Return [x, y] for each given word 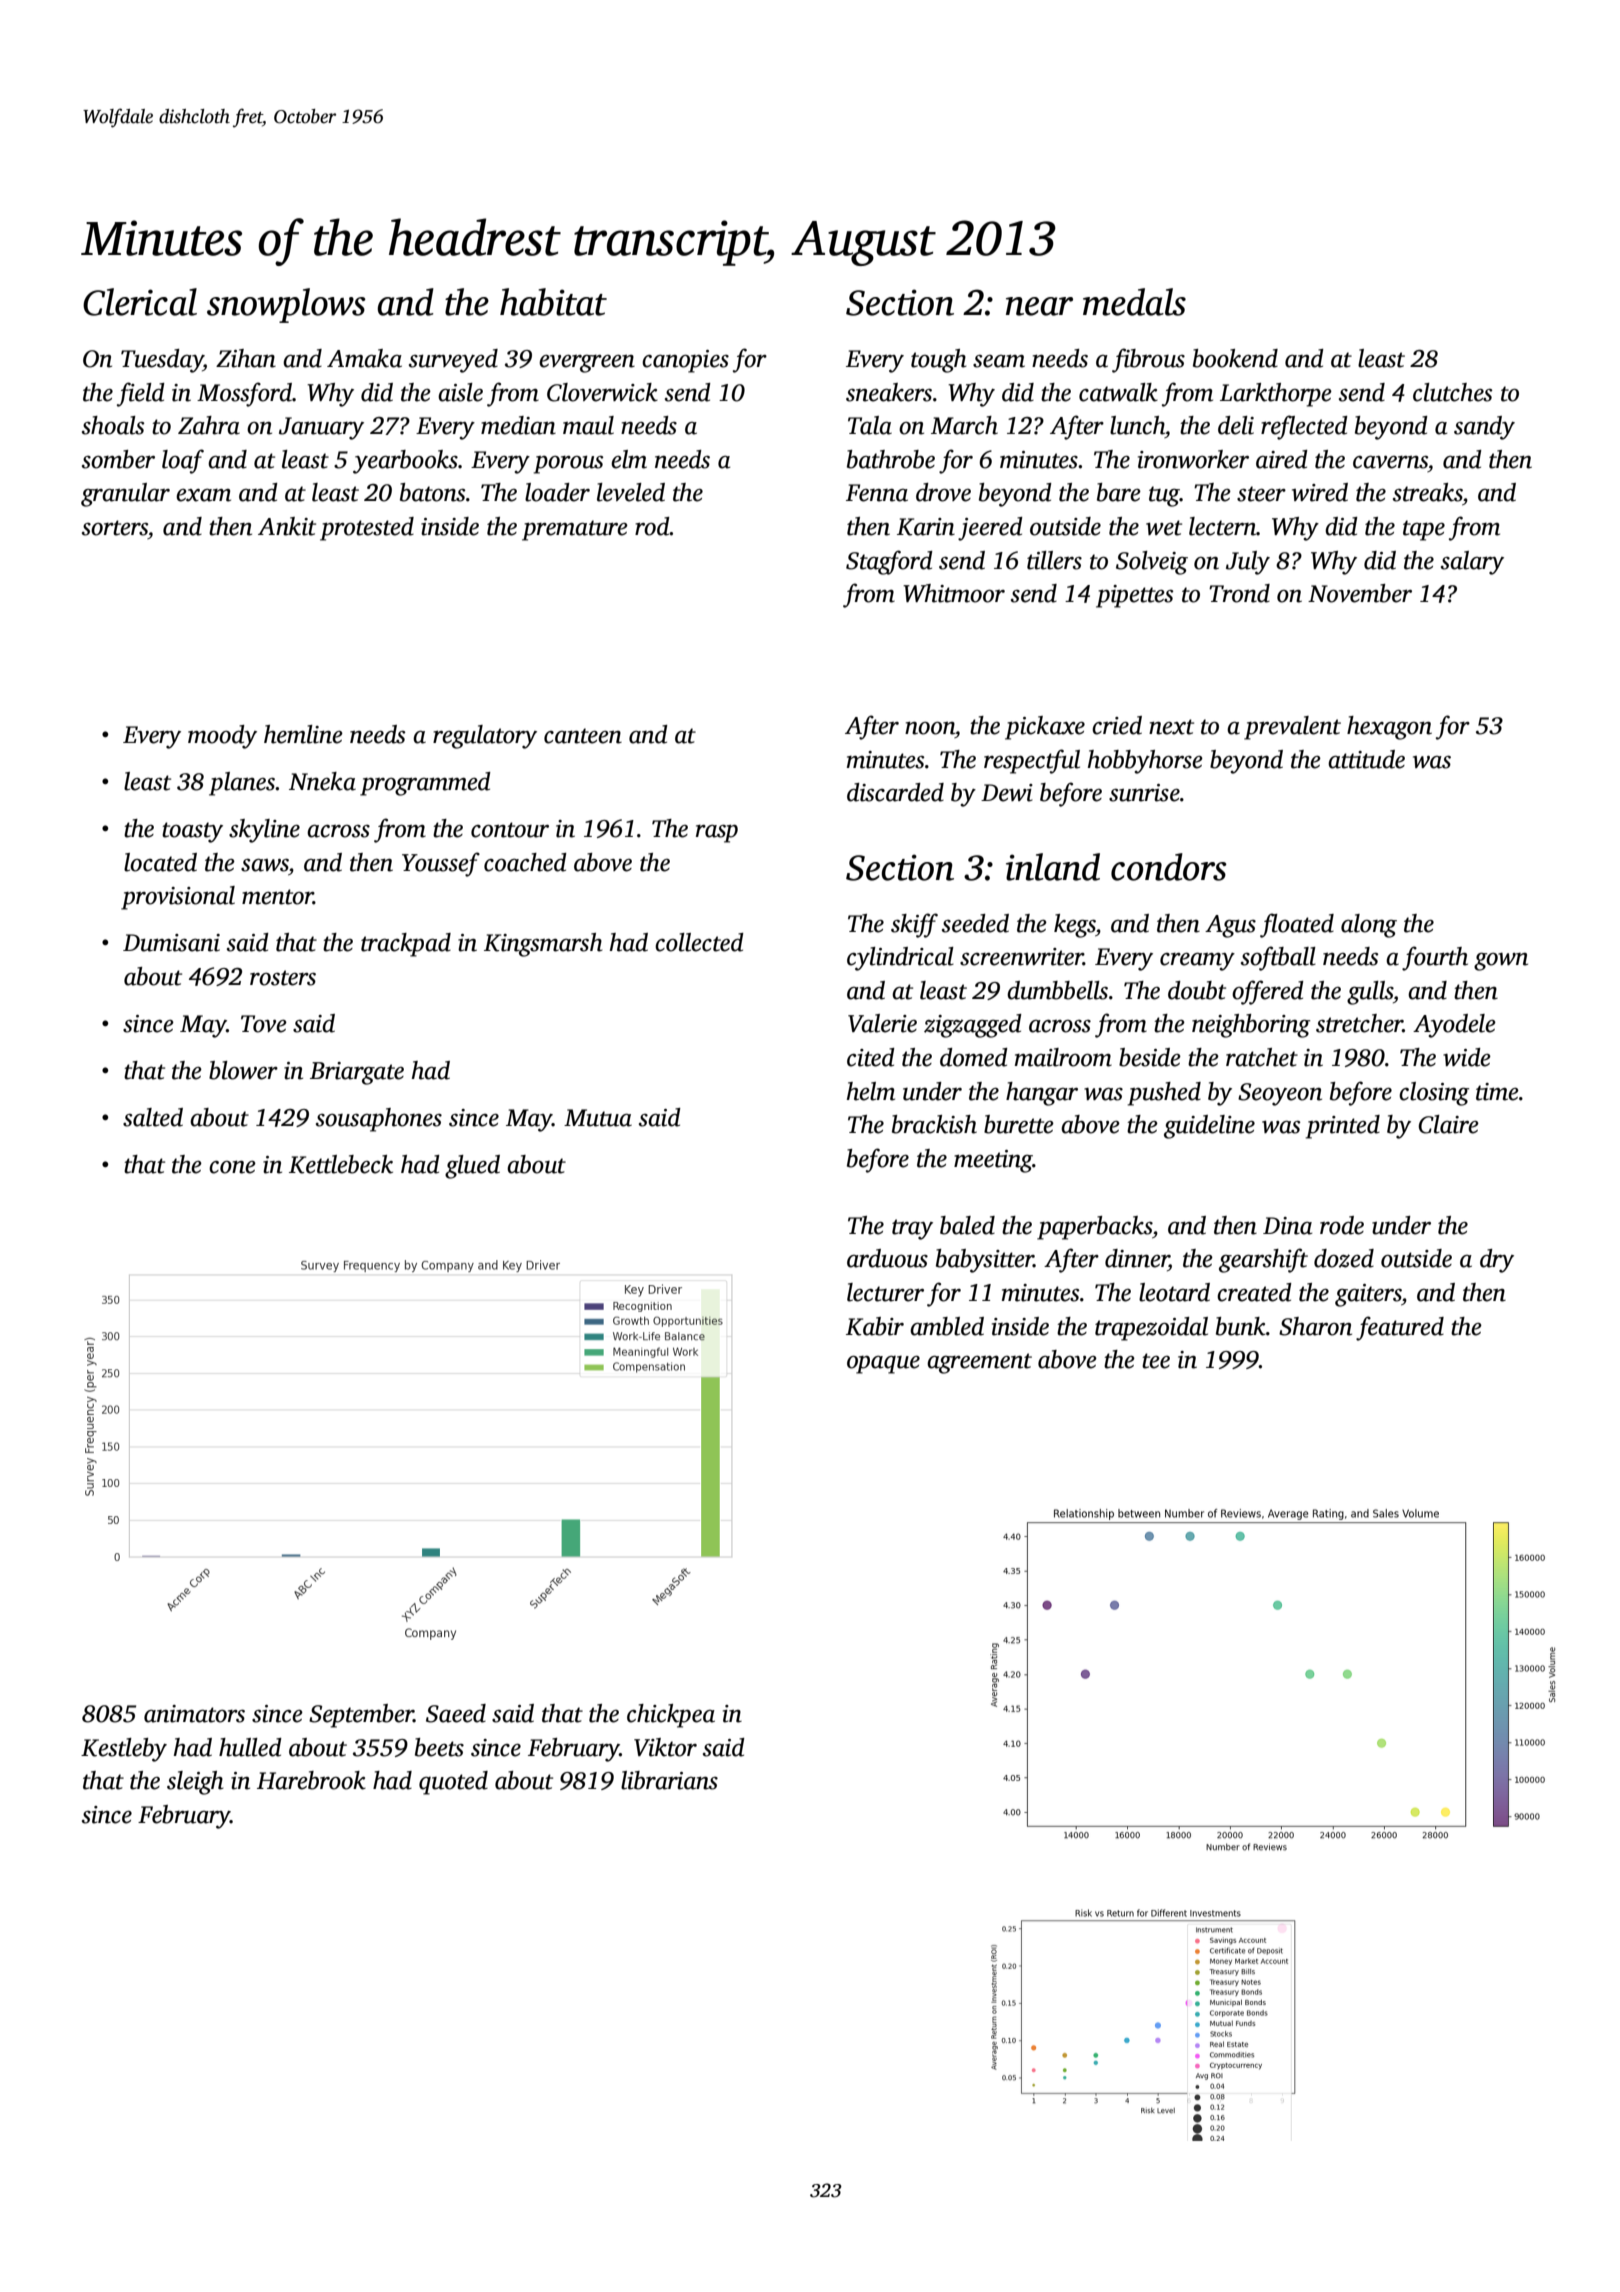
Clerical [140, 302]
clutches [1453, 392]
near [1039, 306]
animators [194, 1714]
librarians [669, 1780]
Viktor [665, 1747]
